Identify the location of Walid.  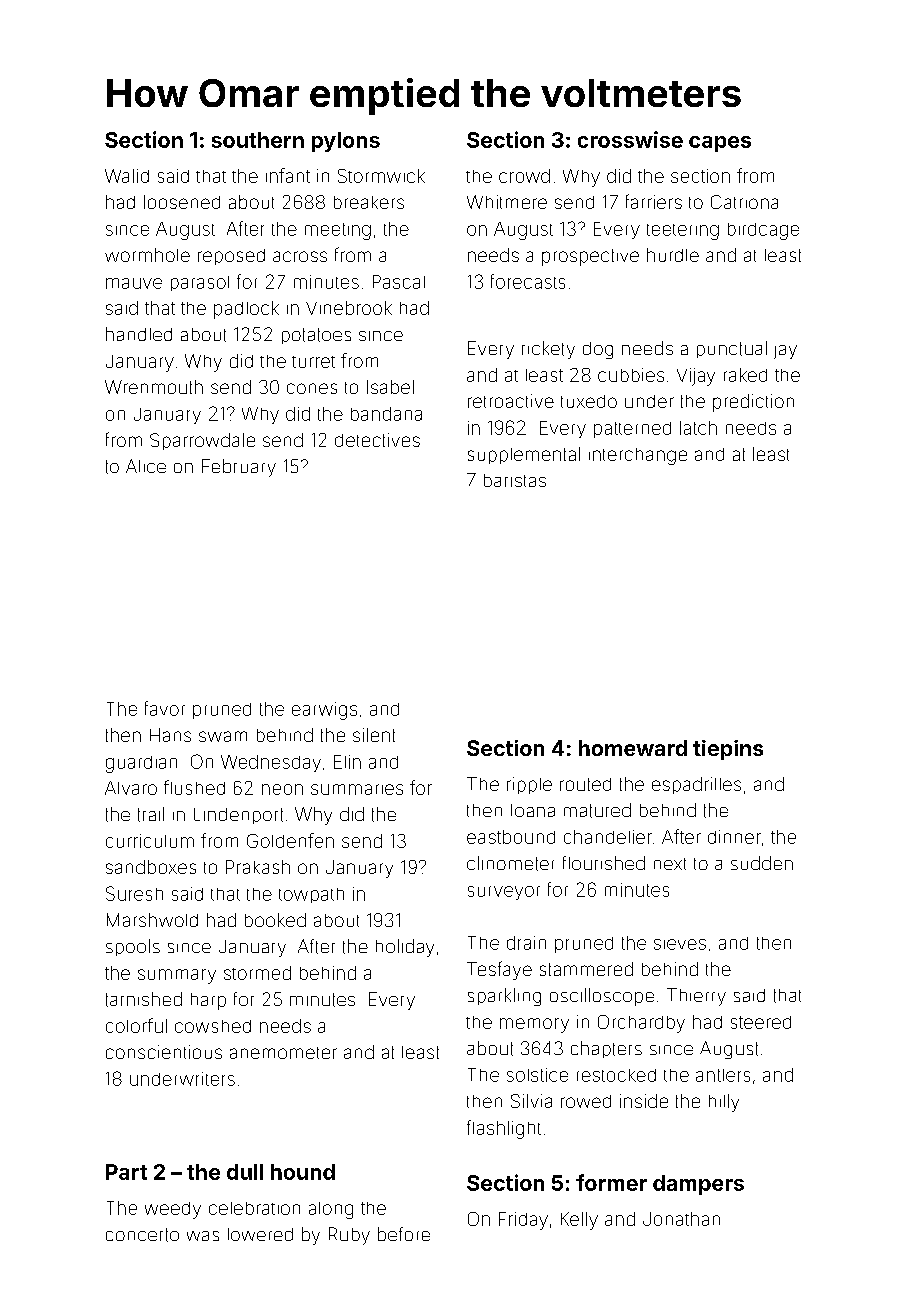
(127, 176).
